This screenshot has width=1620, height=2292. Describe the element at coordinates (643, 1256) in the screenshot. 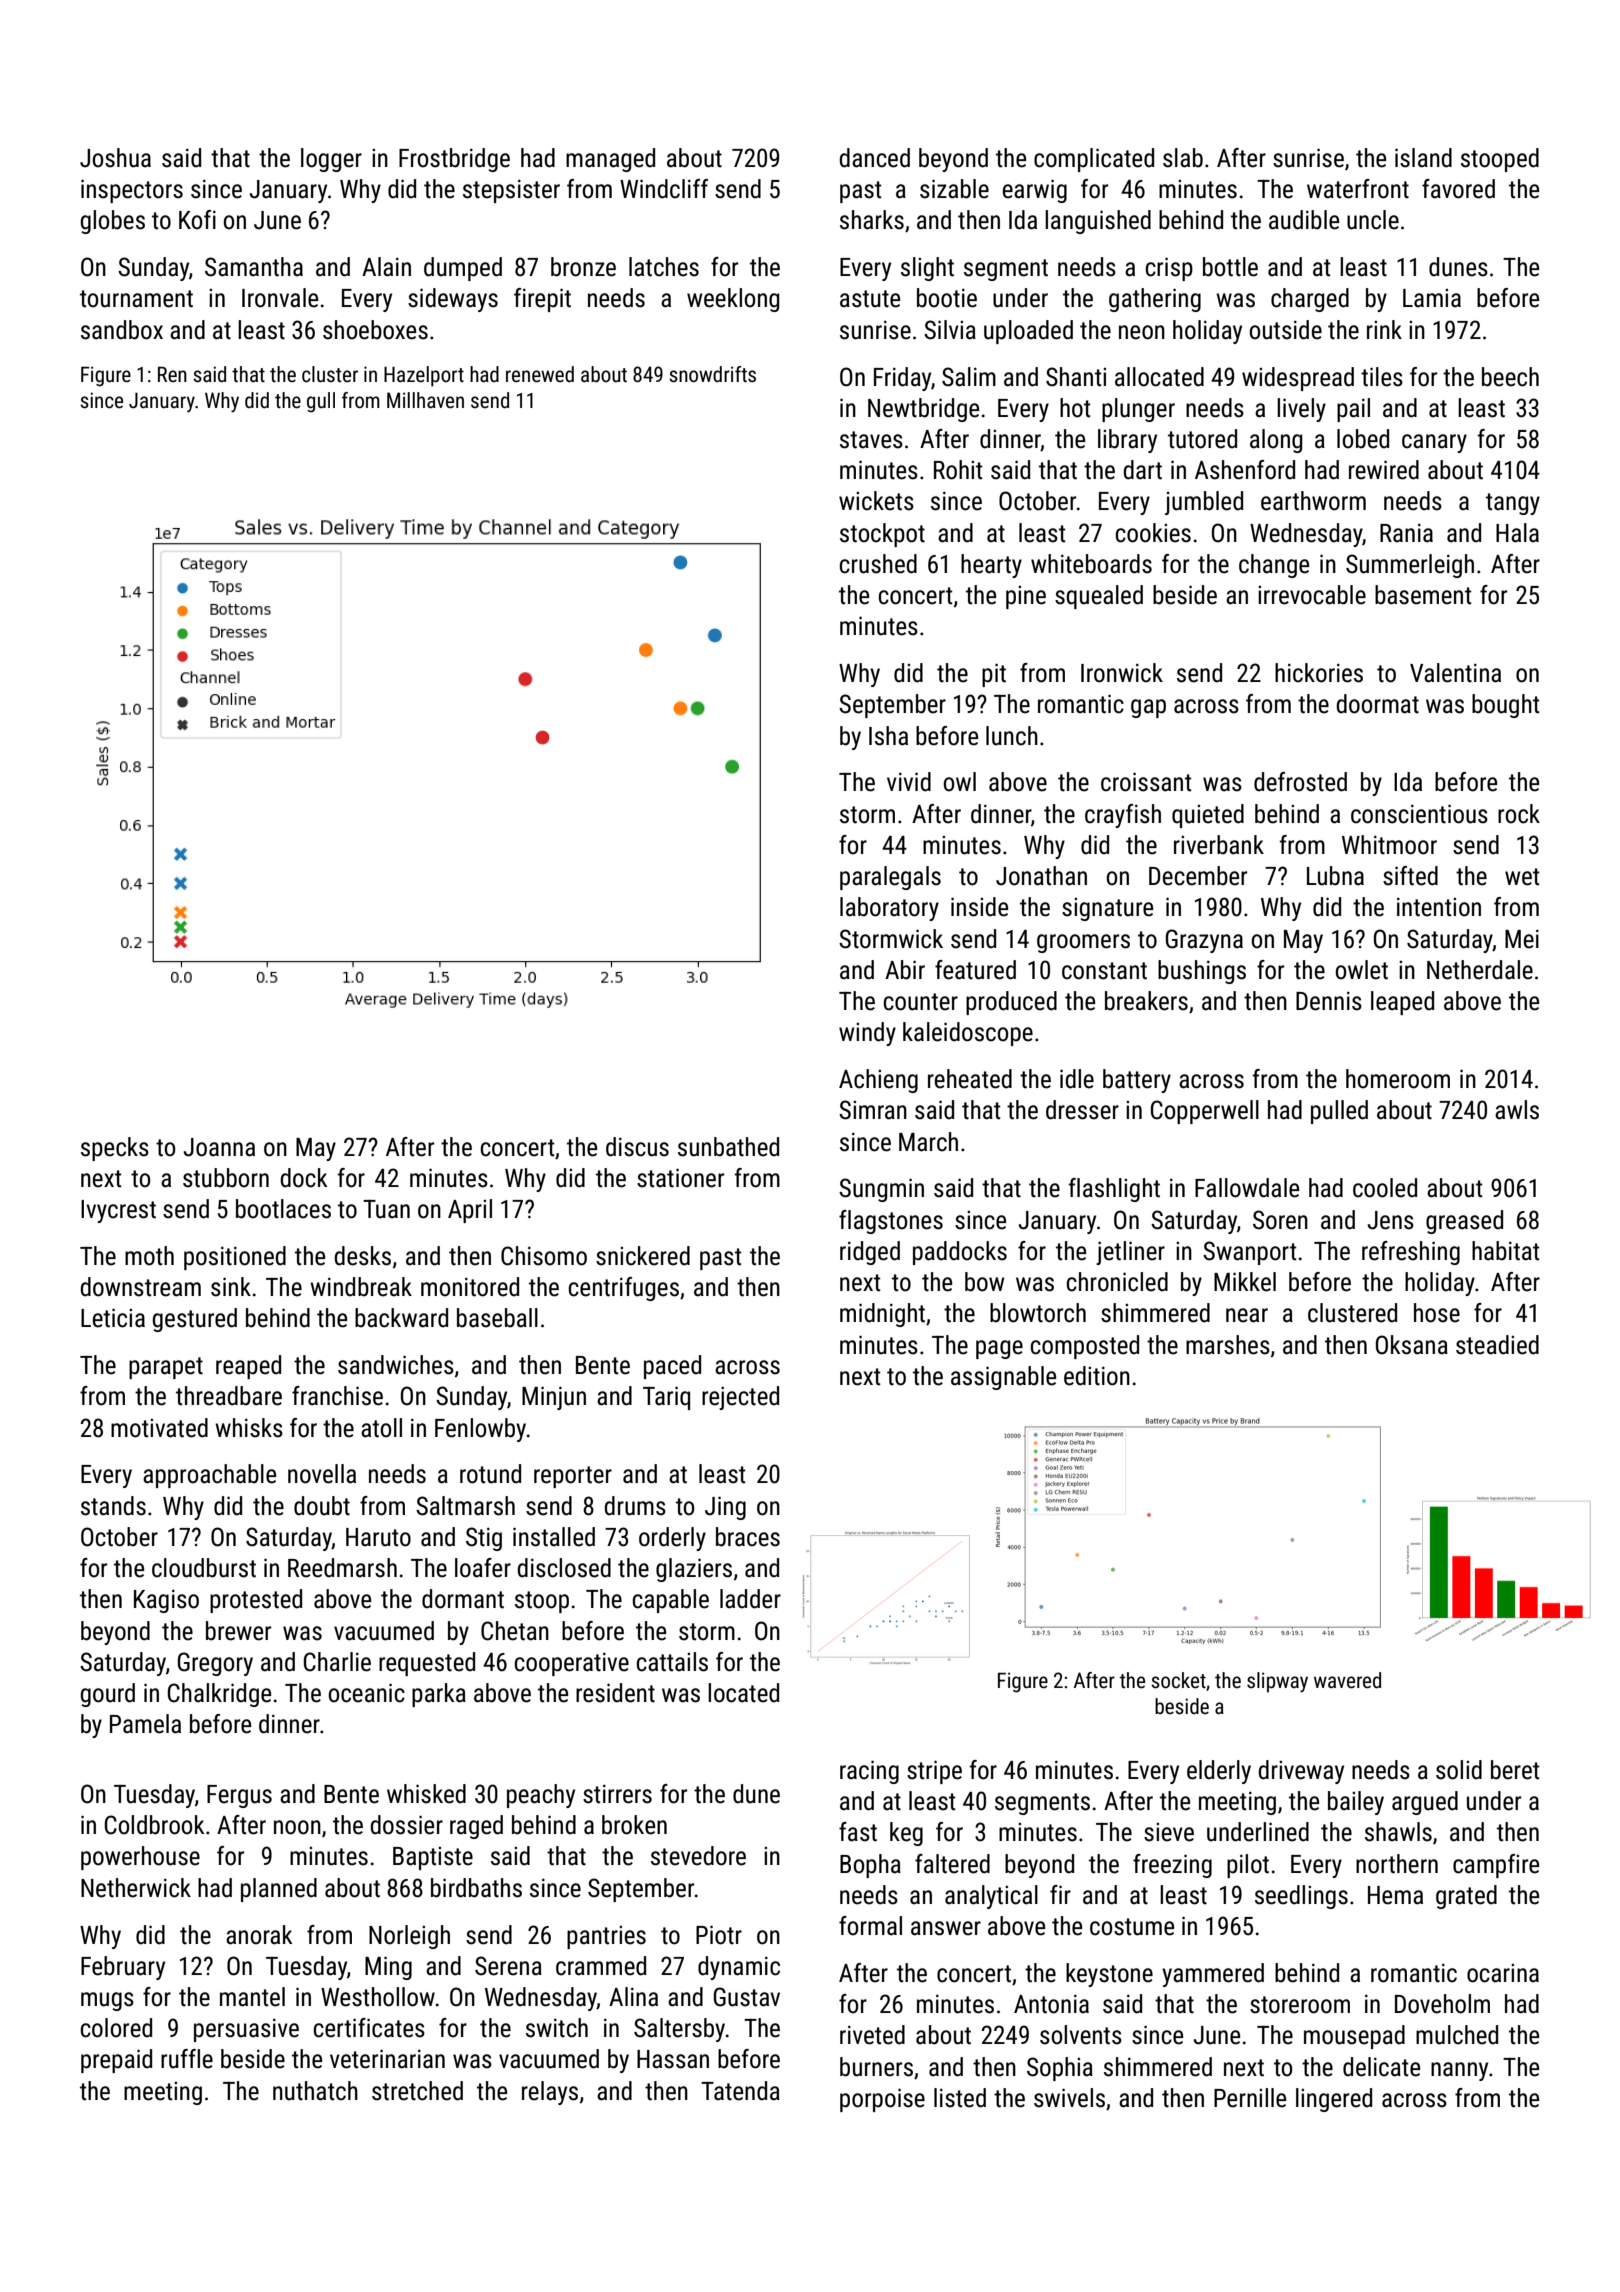

I see `snickered` at that location.
